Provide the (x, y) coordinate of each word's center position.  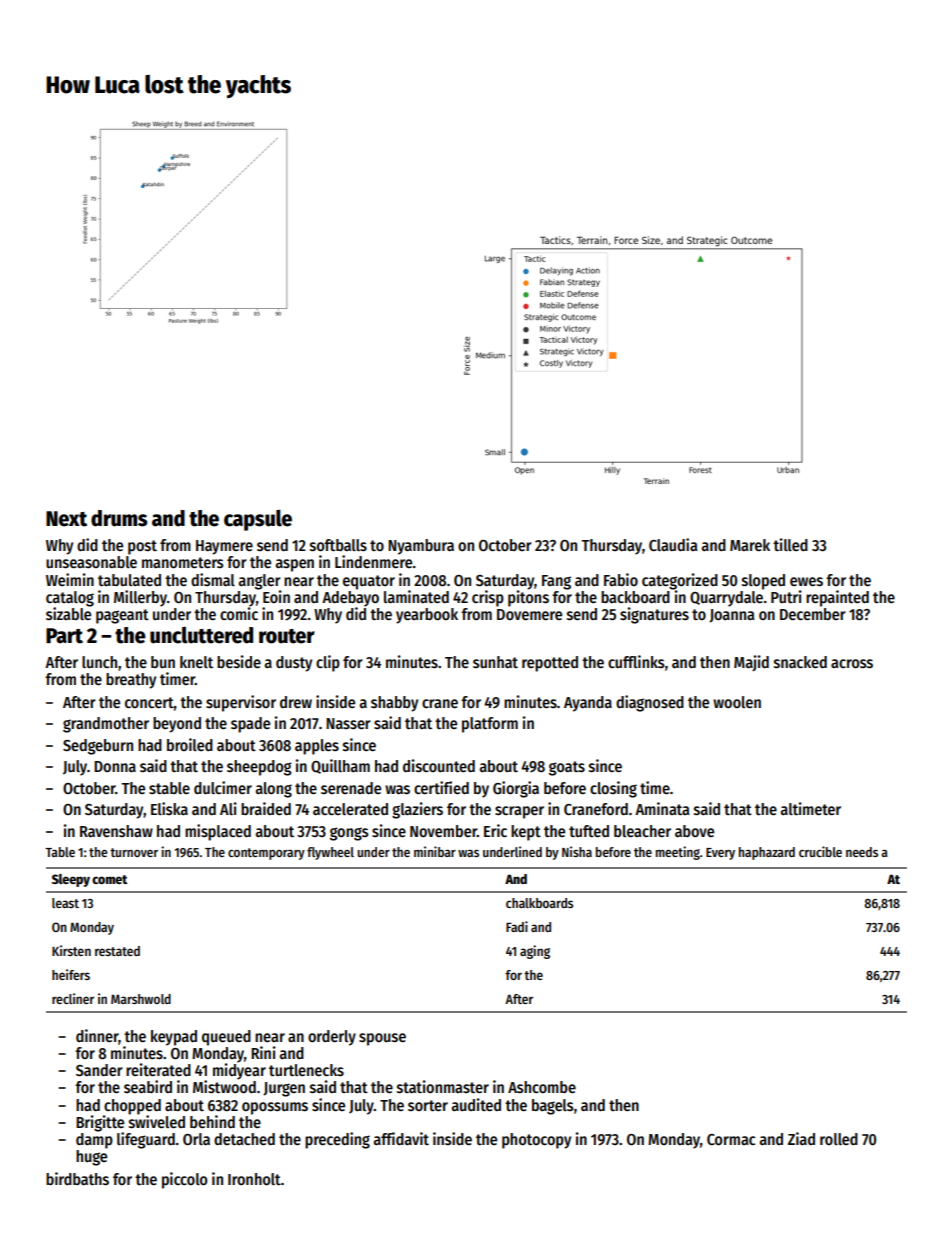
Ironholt (254, 1179)
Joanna (732, 616)
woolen (737, 702)
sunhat (495, 662)
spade (250, 725)
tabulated (129, 580)
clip (328, 663)
